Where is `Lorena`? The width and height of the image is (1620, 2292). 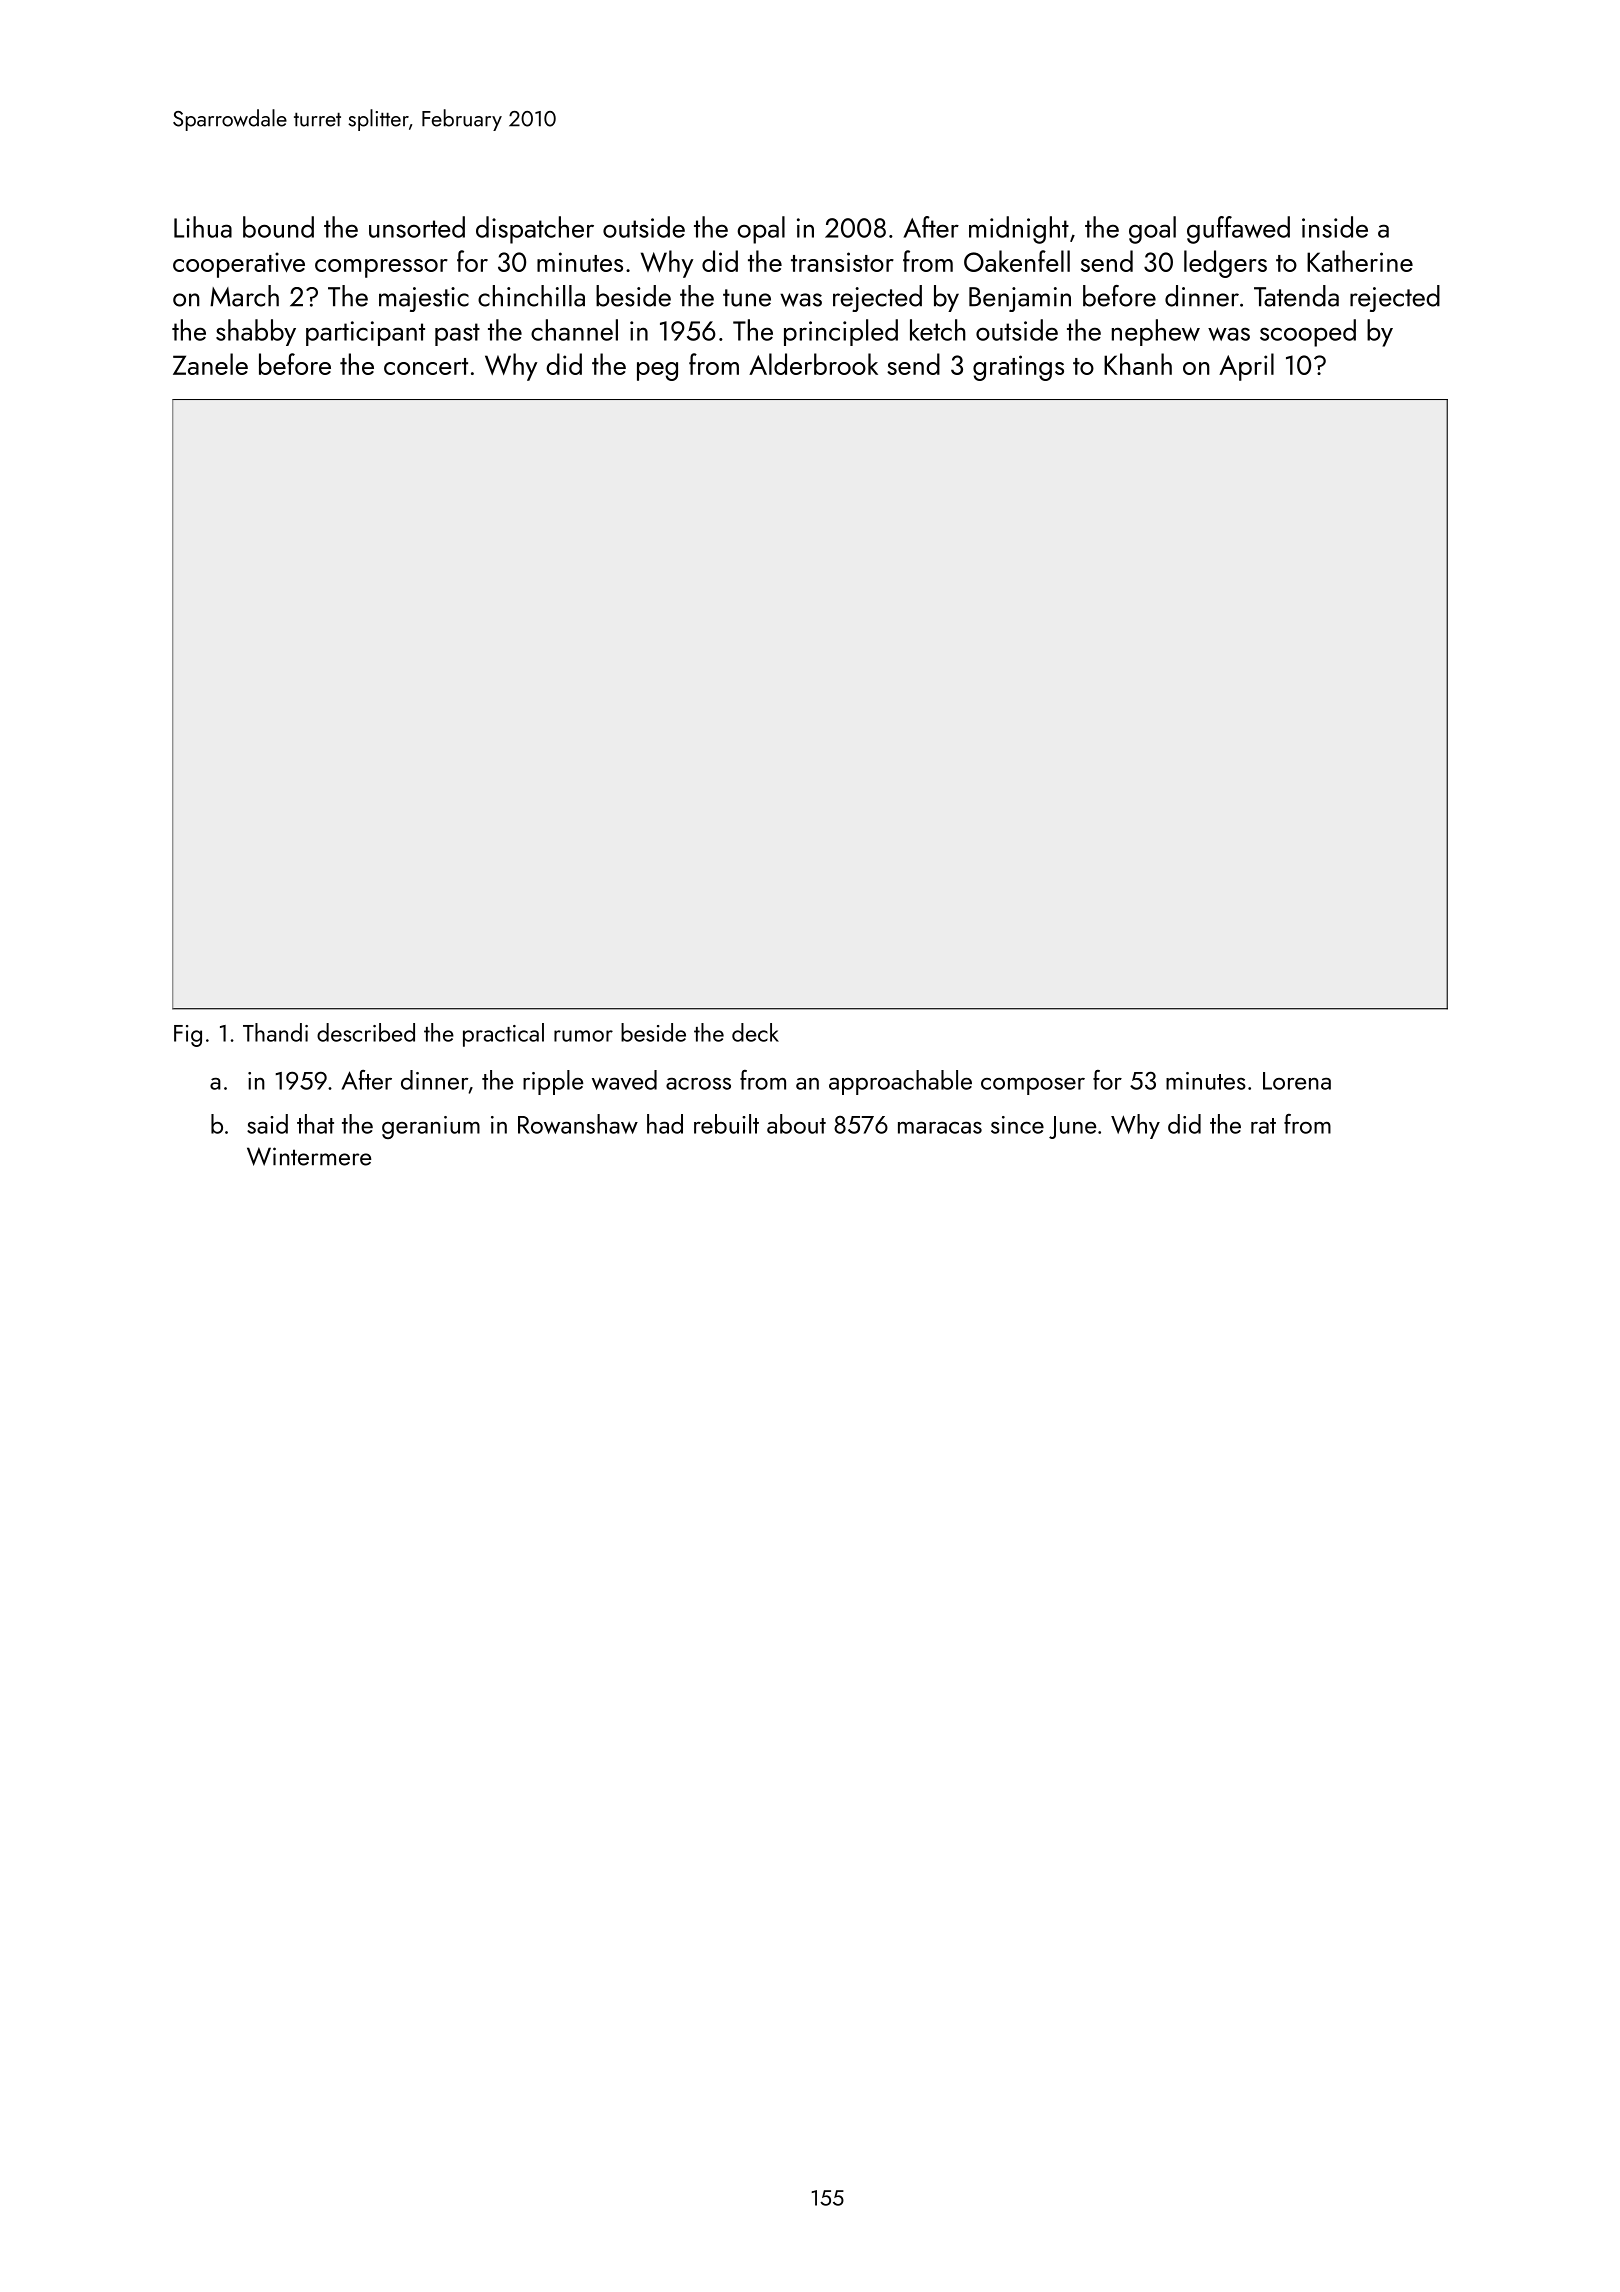 Lorena is located at coordinates (1297, 1081).
